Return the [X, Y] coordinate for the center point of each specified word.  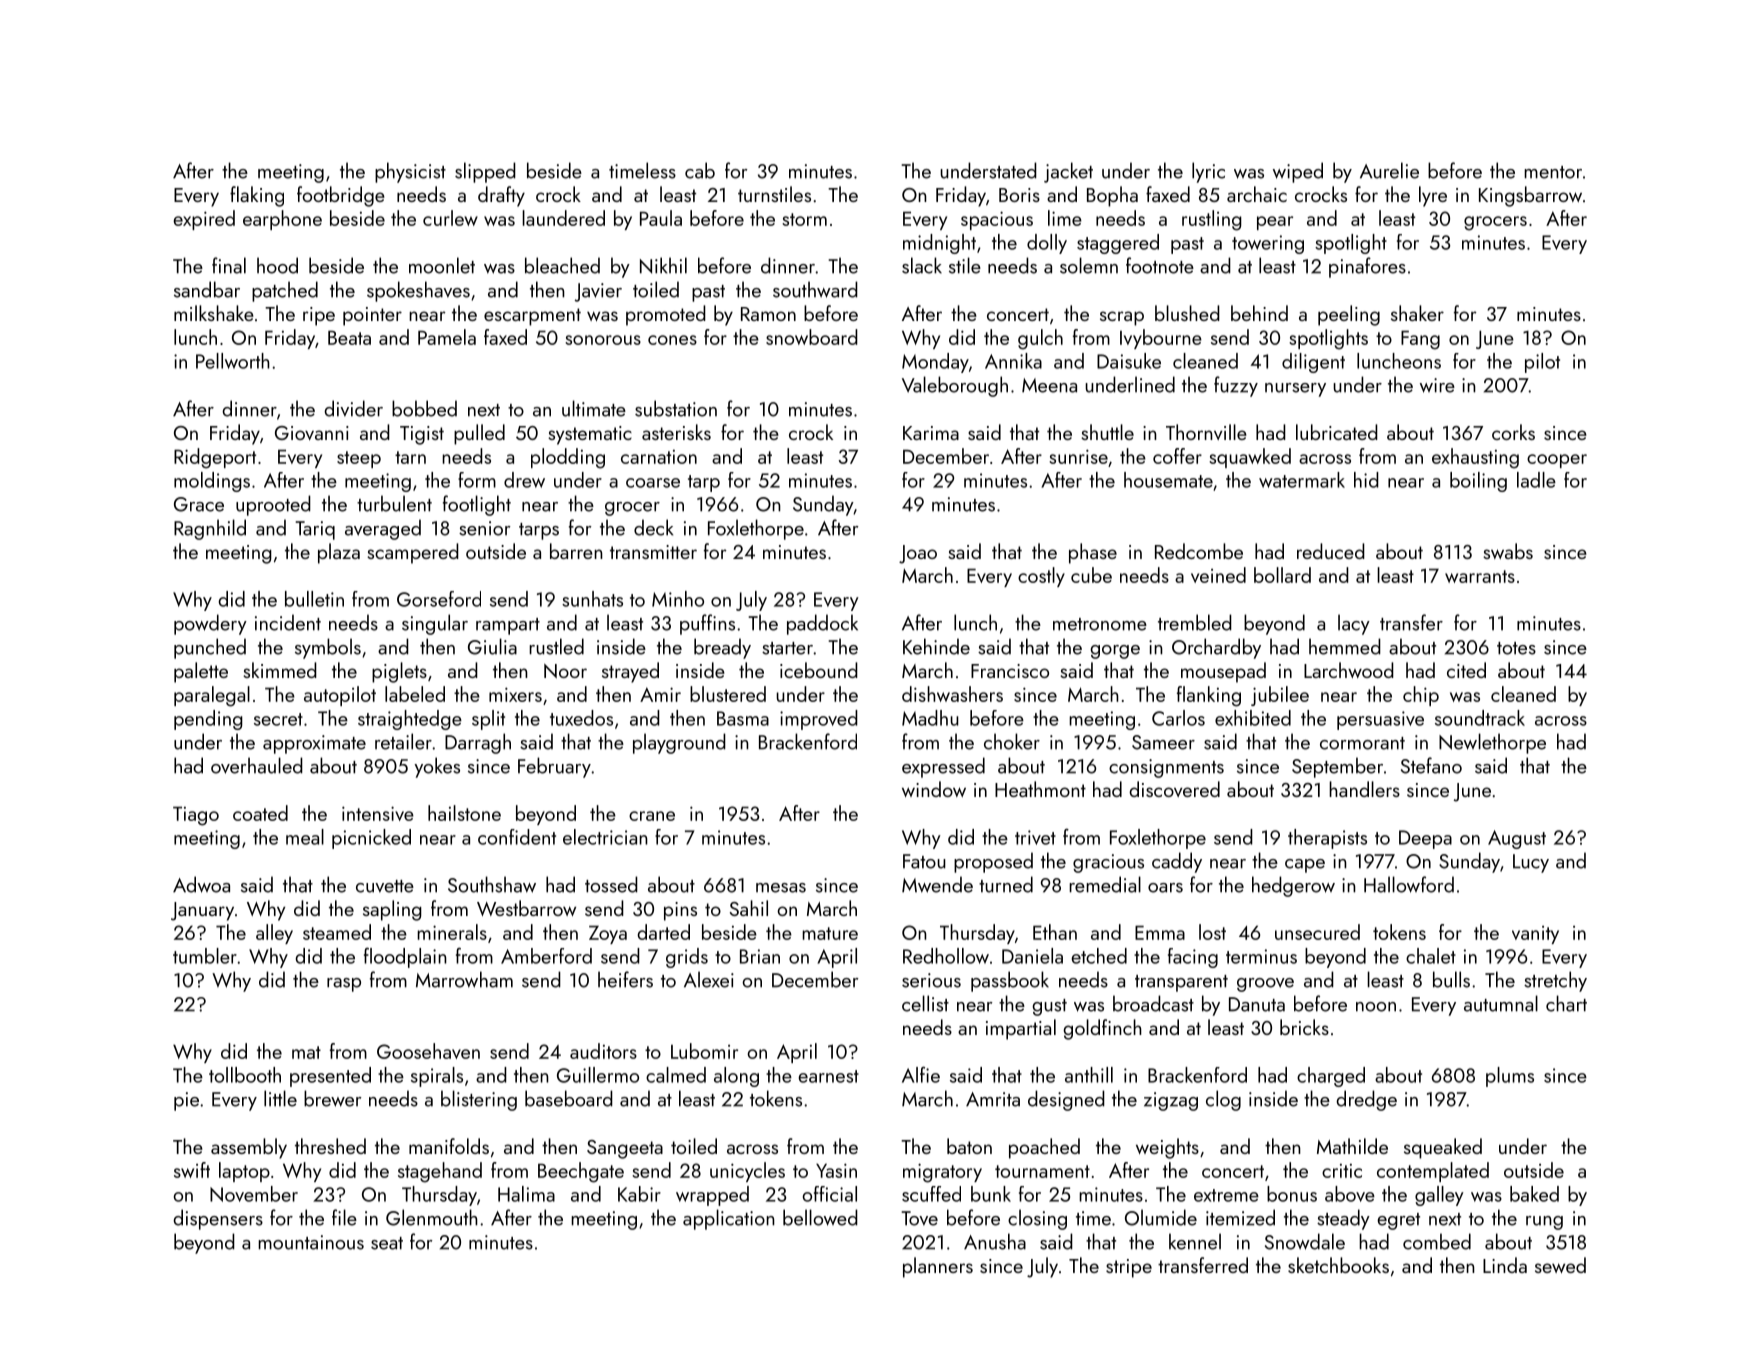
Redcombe [1199, 551]
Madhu [930, 718]
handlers [1364, 789]
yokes [437, 767]
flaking [257, 196]
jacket [1068, 172]
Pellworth [233, 361]
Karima [931, 433]
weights [1167, 1148]
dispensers [218, 1219]
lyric [1208, 172]
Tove [919, 1218]
